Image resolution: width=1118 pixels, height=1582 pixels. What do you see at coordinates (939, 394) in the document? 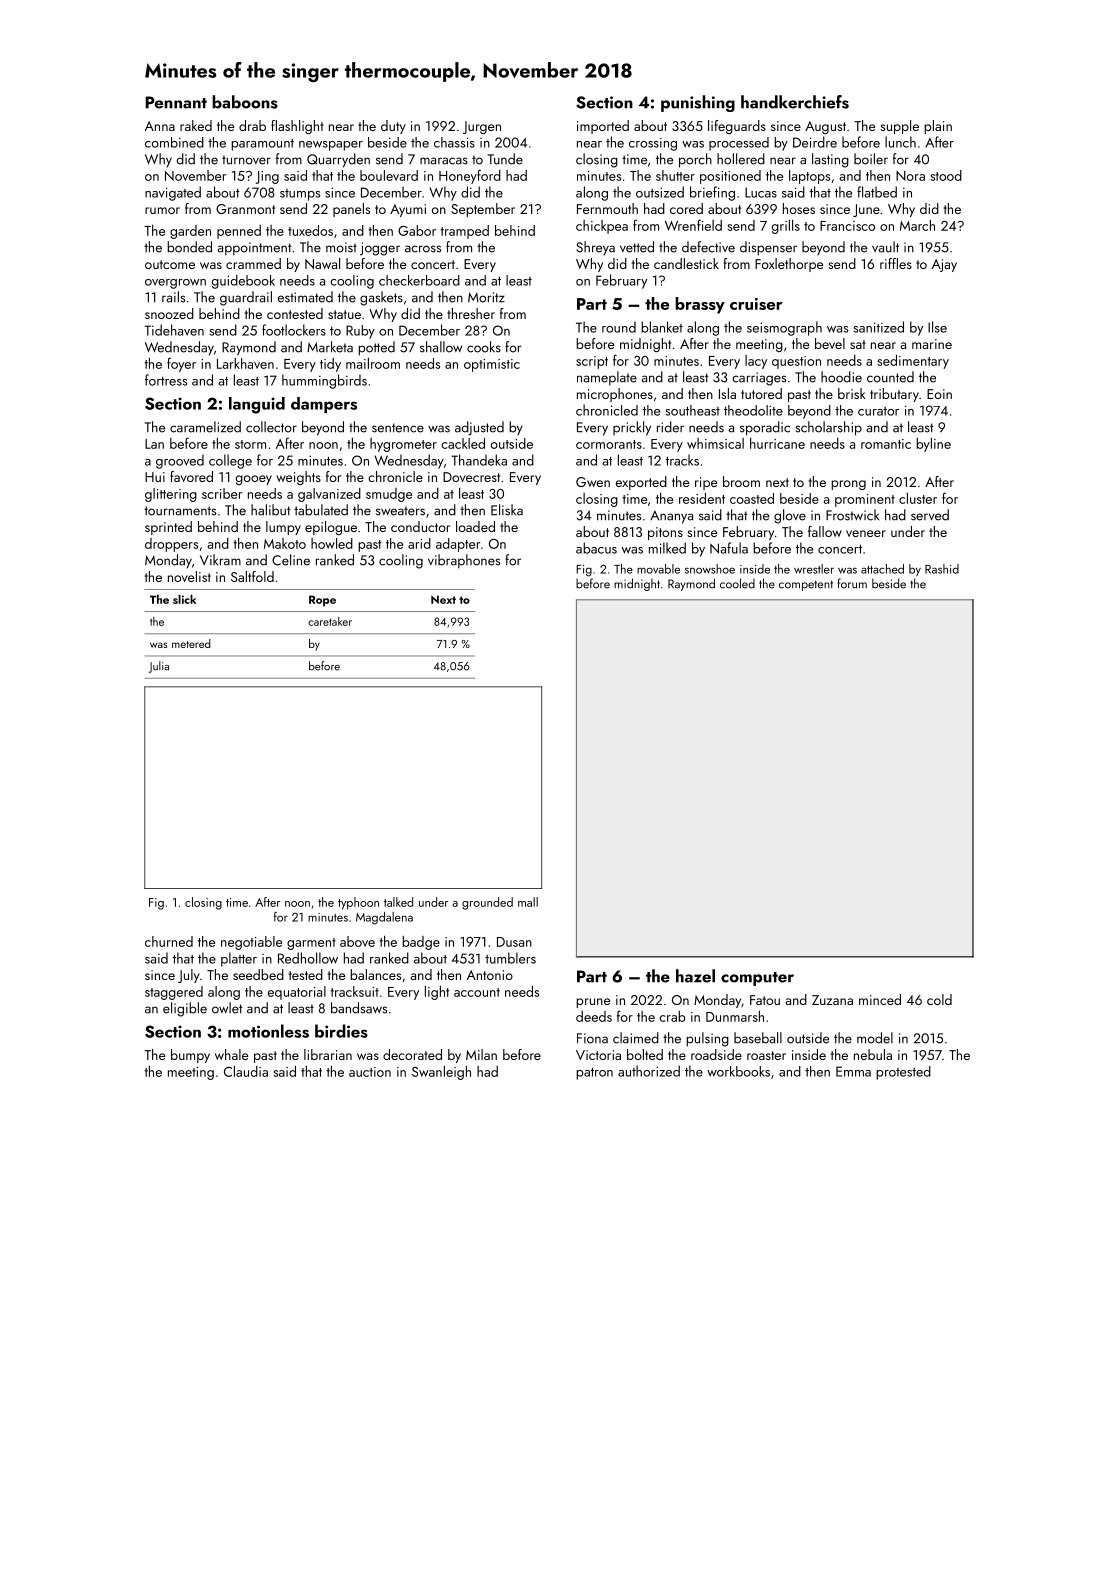
I see `Eoin` at bounding box center [939, 394].
